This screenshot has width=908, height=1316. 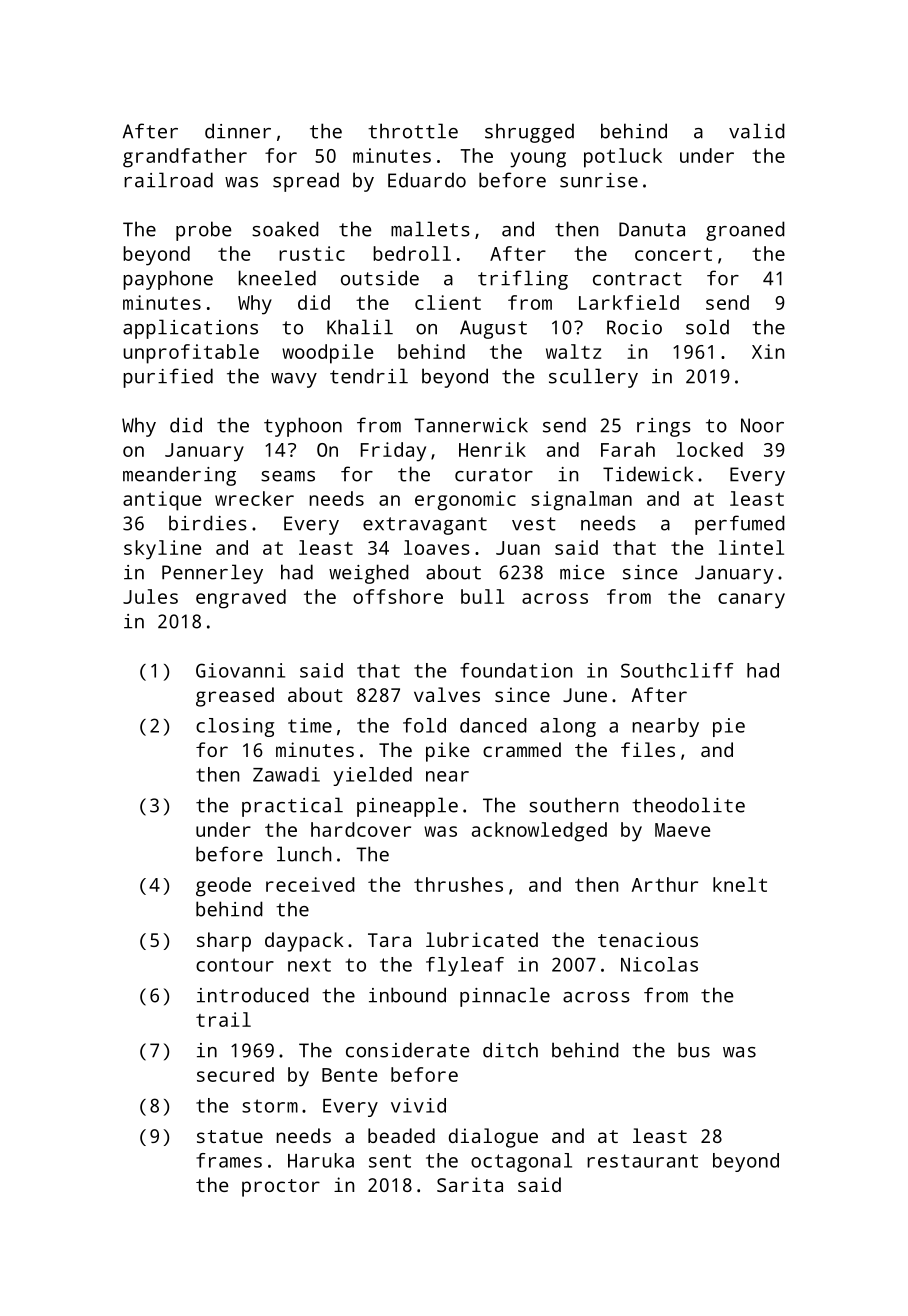 I want to click on frames, so click(x=229, y=1160).
